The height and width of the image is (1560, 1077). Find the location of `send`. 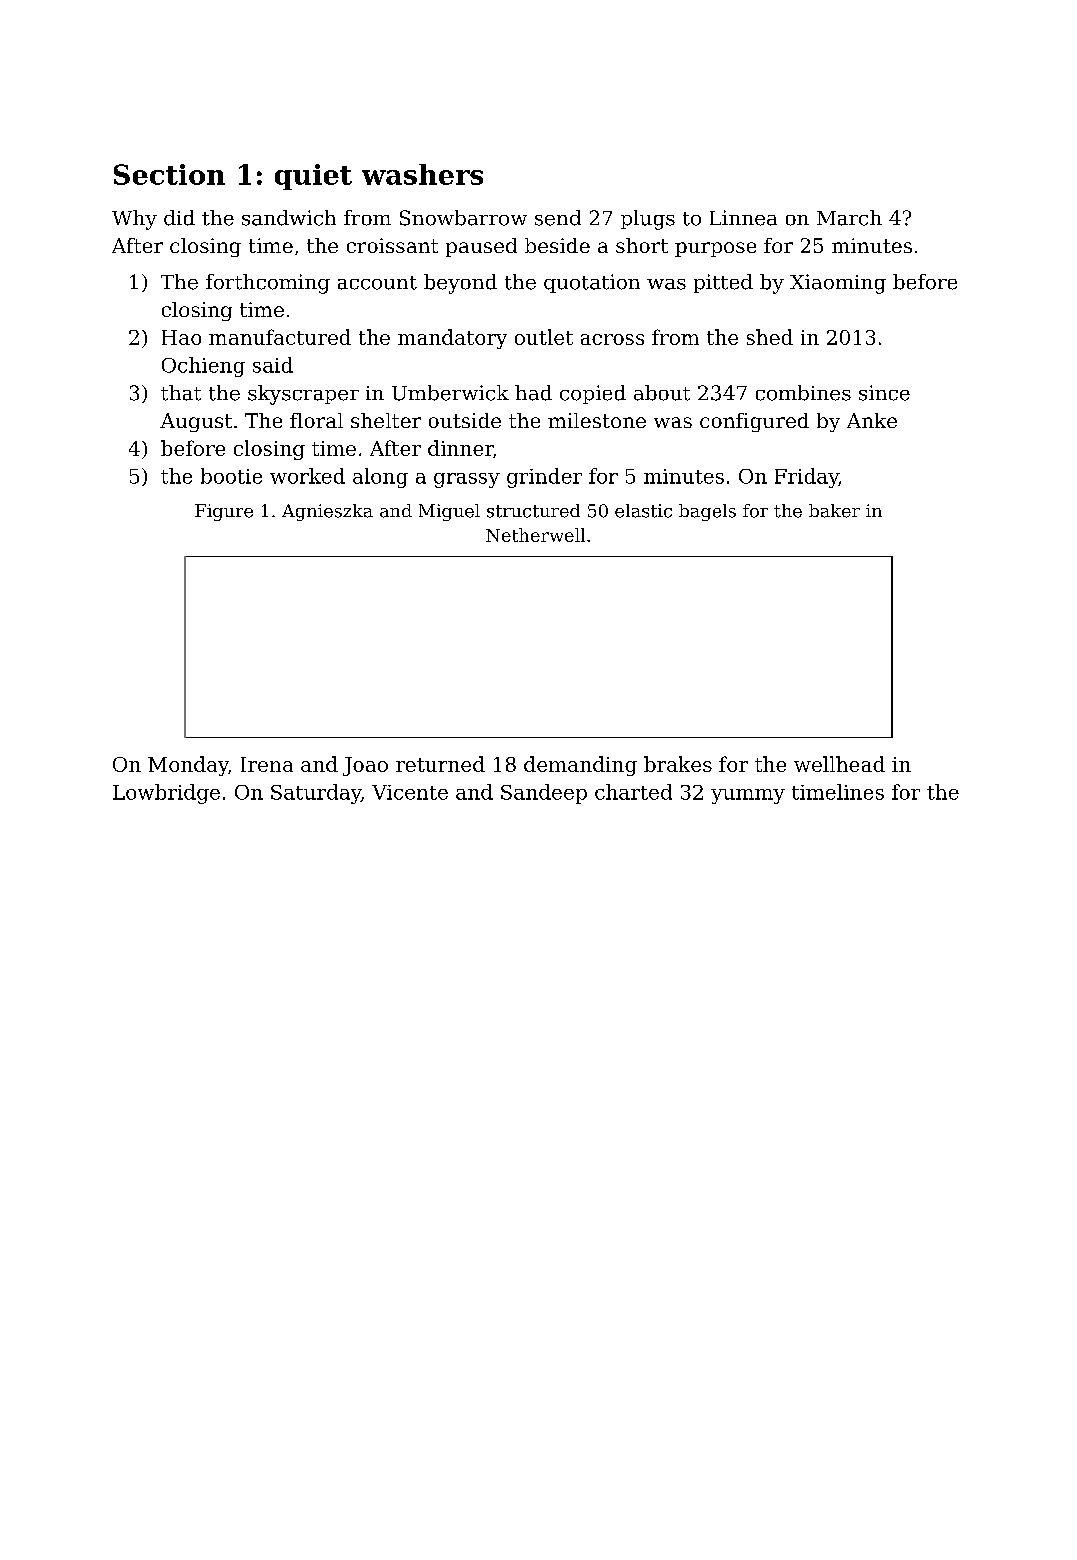

send is located at coordinates (558, 218).
